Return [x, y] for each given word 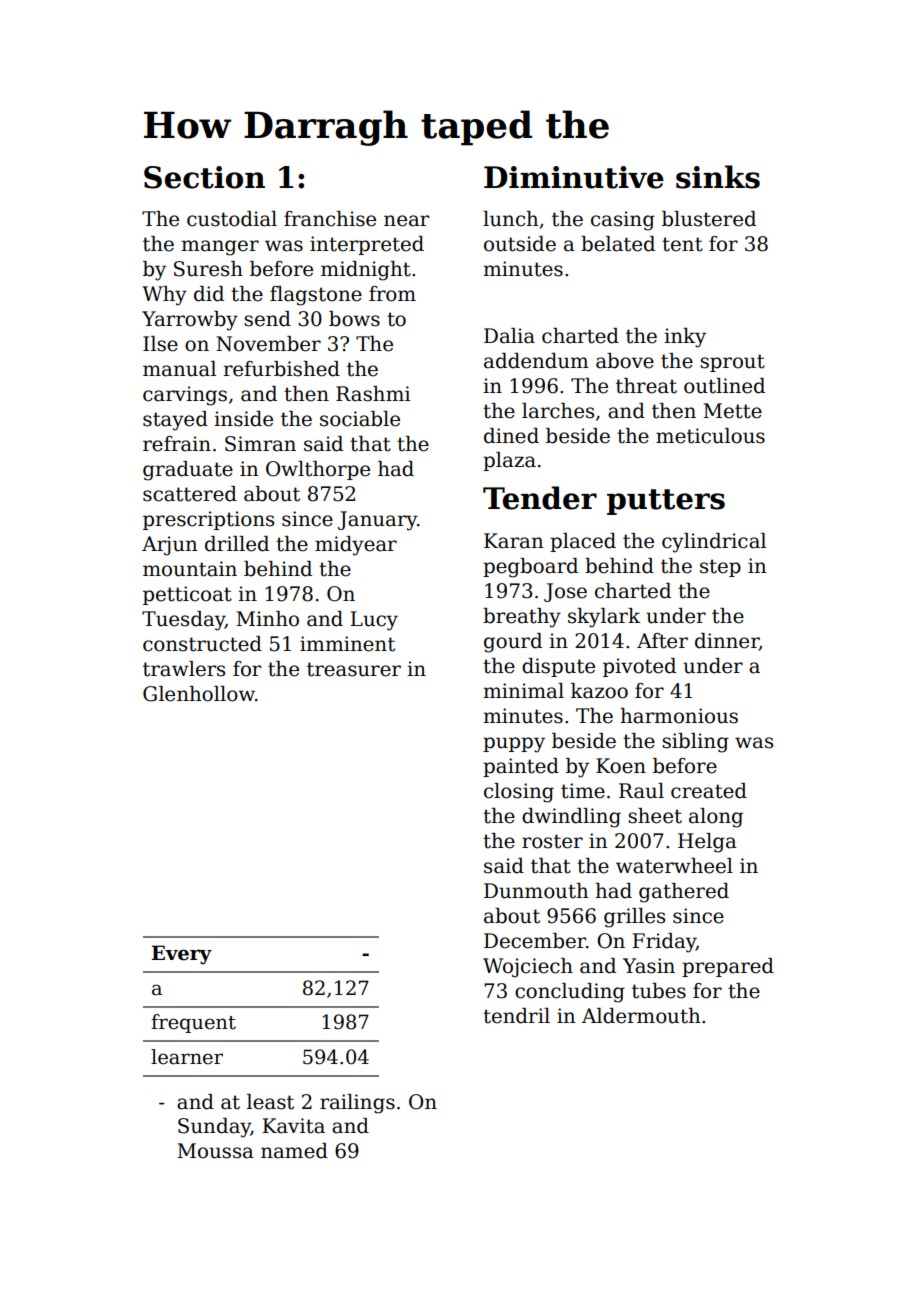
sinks [718, 177]
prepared [728, 967]
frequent [193, 1023]
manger [220, 248]
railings [357, 1104]
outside [520, 244]
